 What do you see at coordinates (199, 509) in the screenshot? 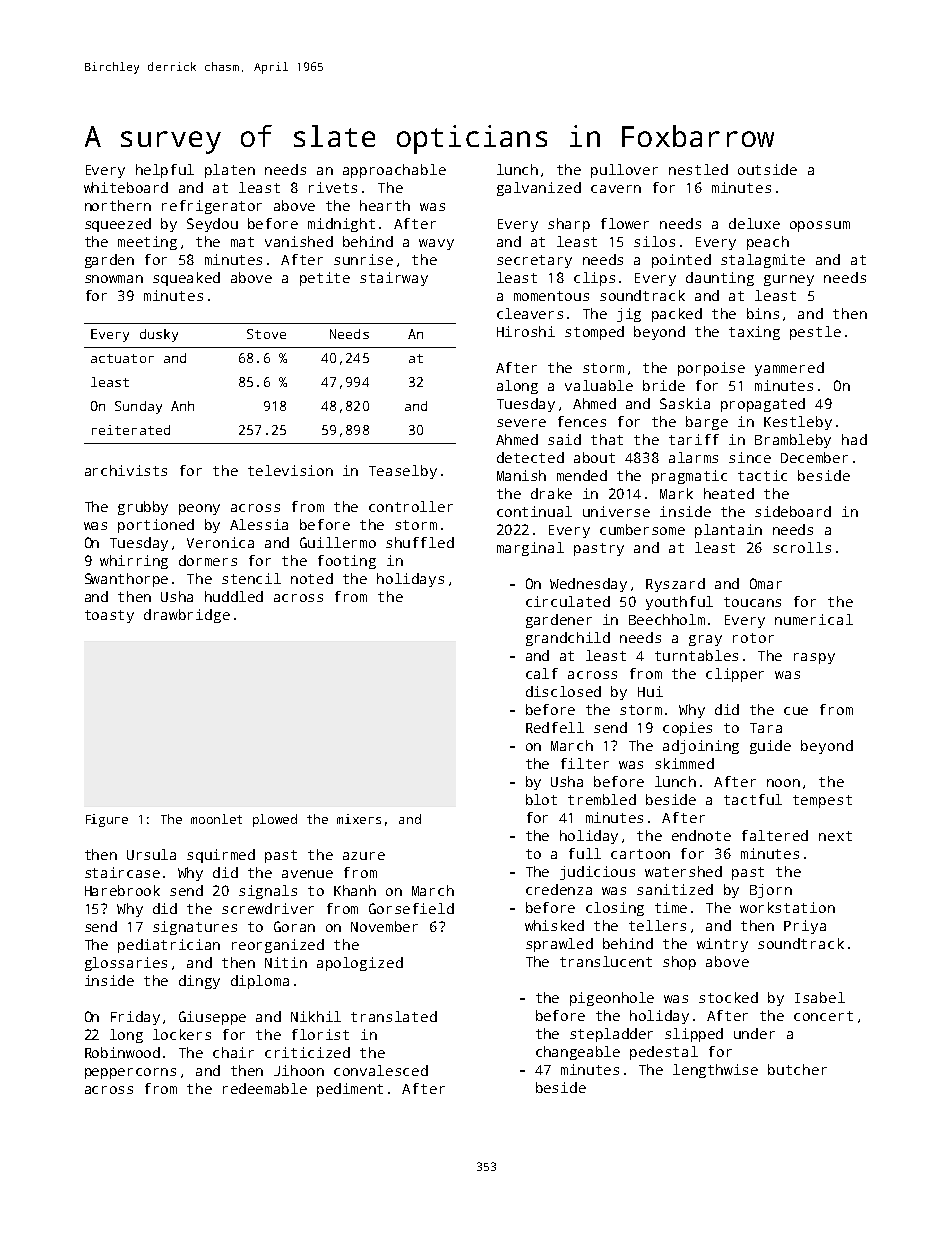
I see `peony` at bounding box center [199, 509].
